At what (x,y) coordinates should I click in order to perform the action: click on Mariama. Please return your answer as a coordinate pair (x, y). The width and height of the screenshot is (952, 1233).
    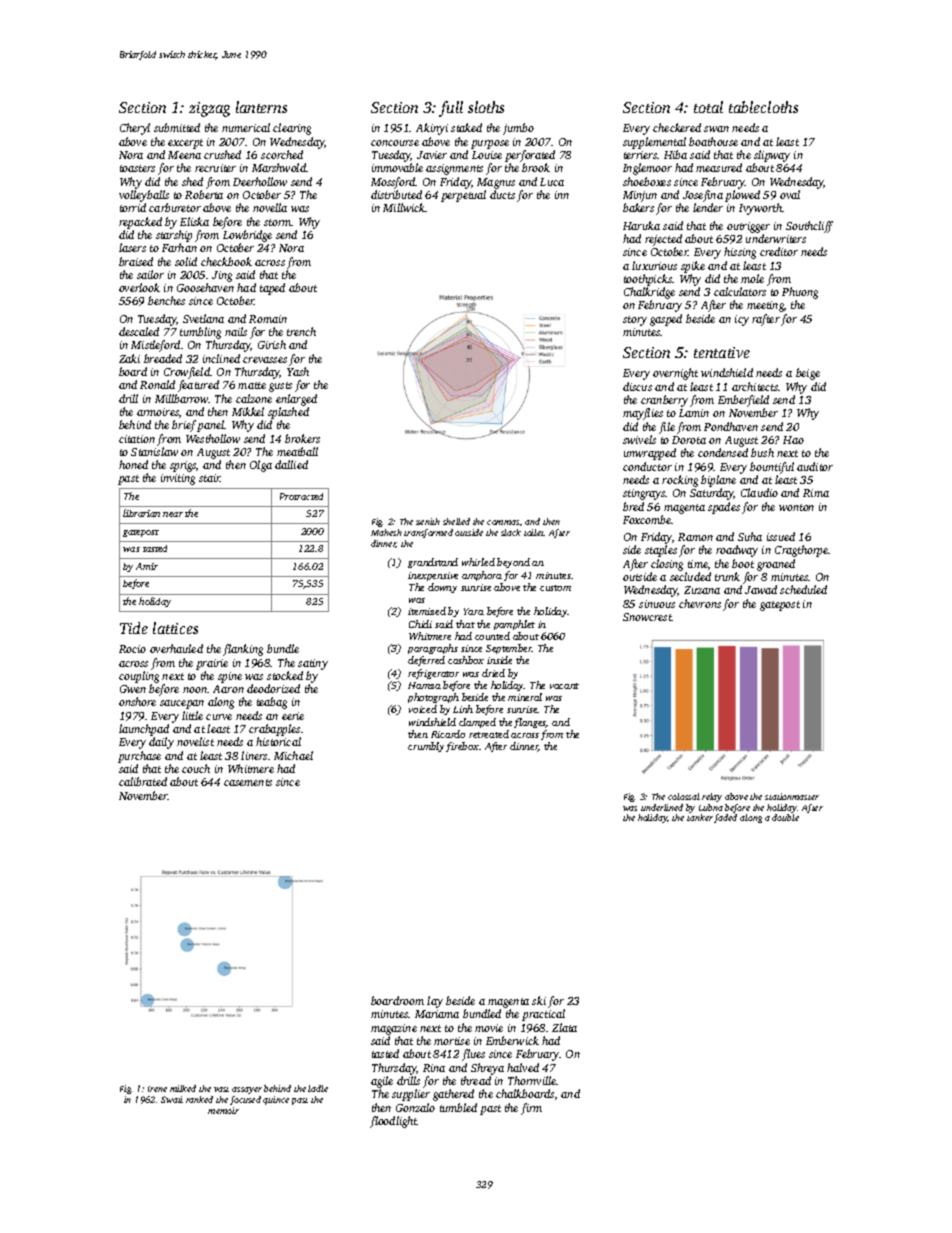
    Looking at the image, I should click on (437, 1014).
